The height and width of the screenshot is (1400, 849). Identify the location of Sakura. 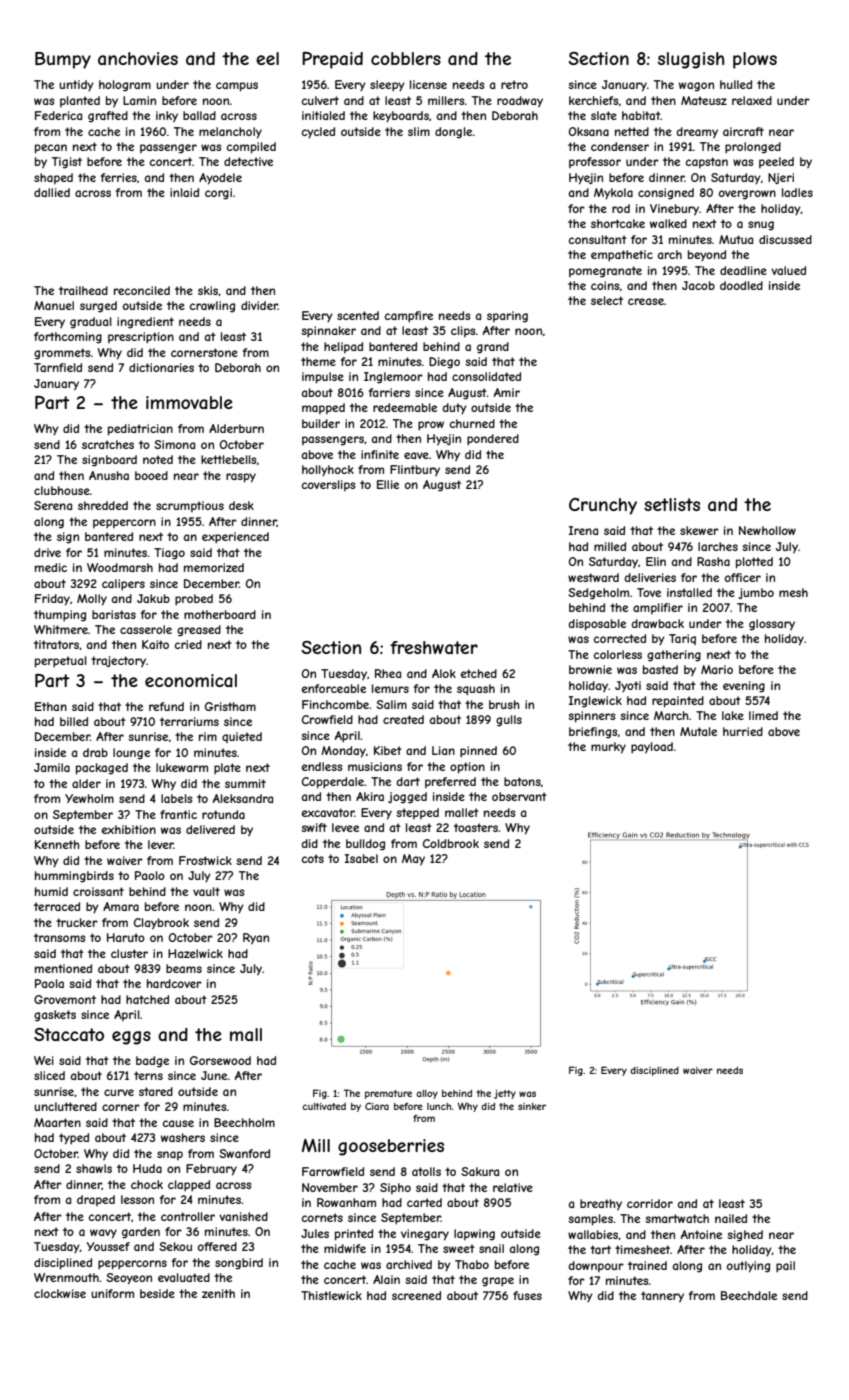
(480, 1171).
